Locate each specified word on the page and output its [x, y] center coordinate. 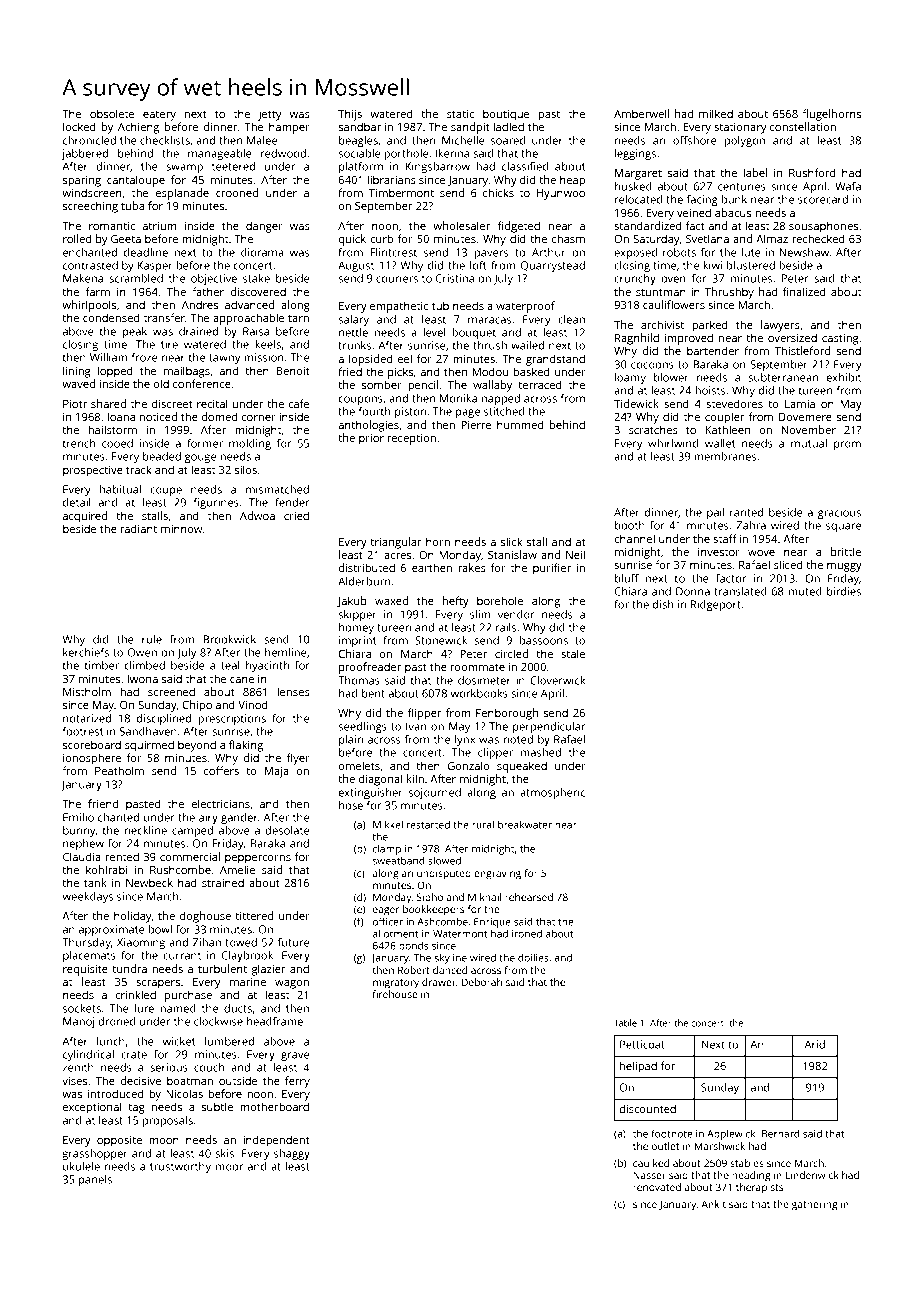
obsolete [112, 113]
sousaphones [823, 227]
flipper [425, 714]
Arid [815, 1044]
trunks [355, 345]
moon [164, 1141]
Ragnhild [637, 339]
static [460, 114]
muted [805, 591]
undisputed [444, 874]
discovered [258, 291]
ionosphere [92, 759]
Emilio [78, 817]
